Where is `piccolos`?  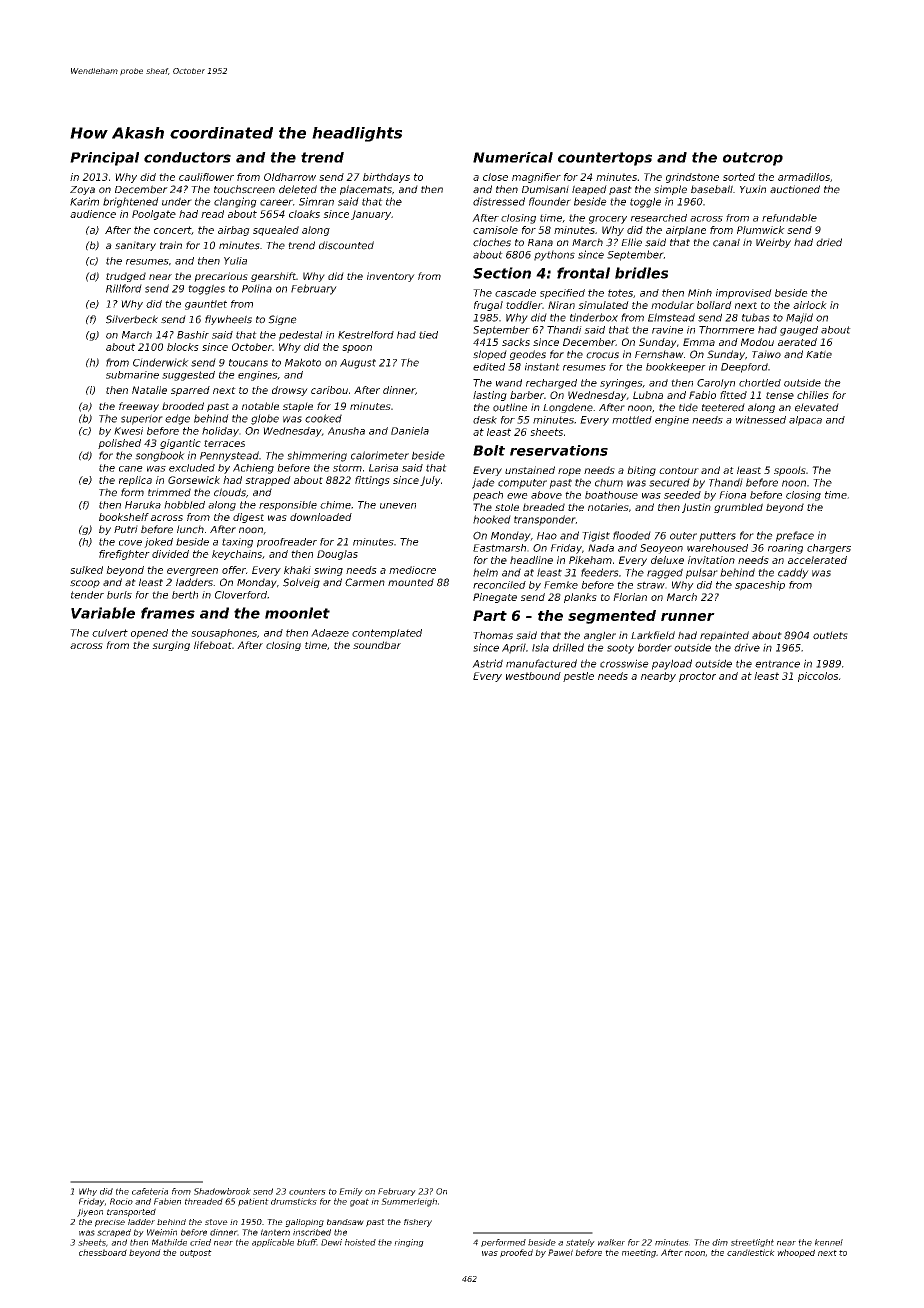
piccolos is located at coordinates (818, 677).
